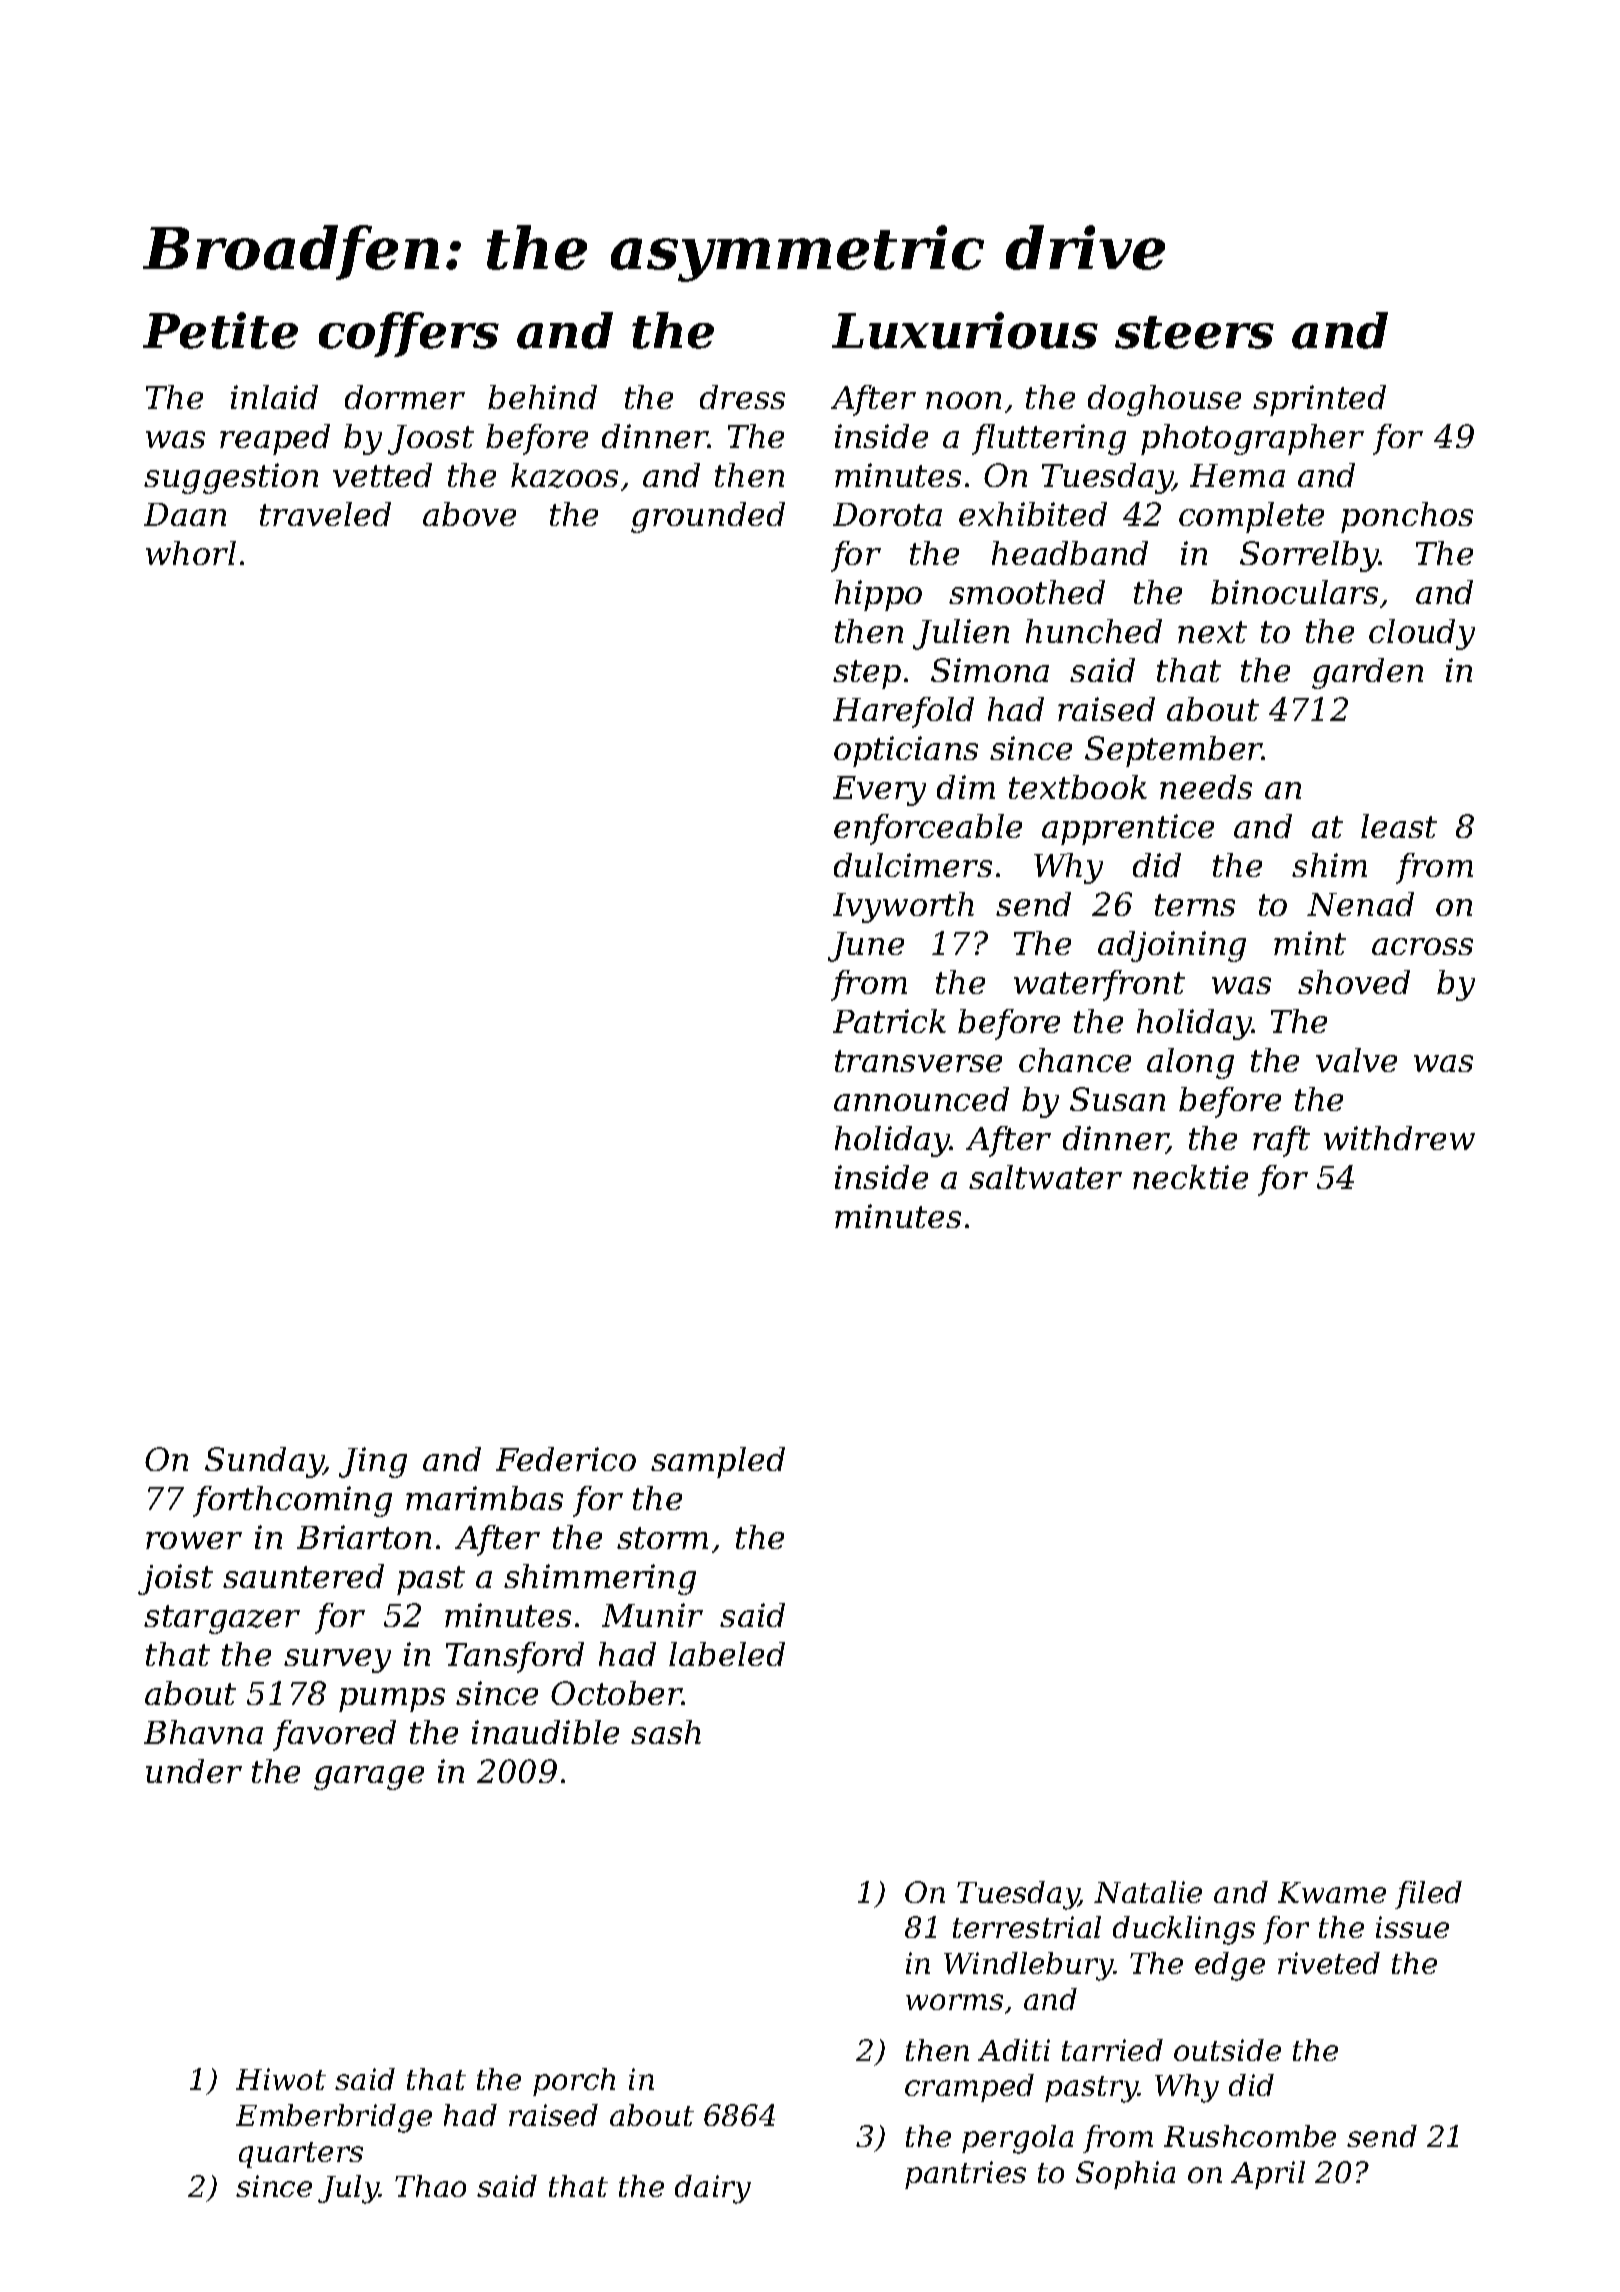 Image resolution: width=1620 pixels, height=2292 pixels. I want to click on doghouse, so click(1164, 400).
